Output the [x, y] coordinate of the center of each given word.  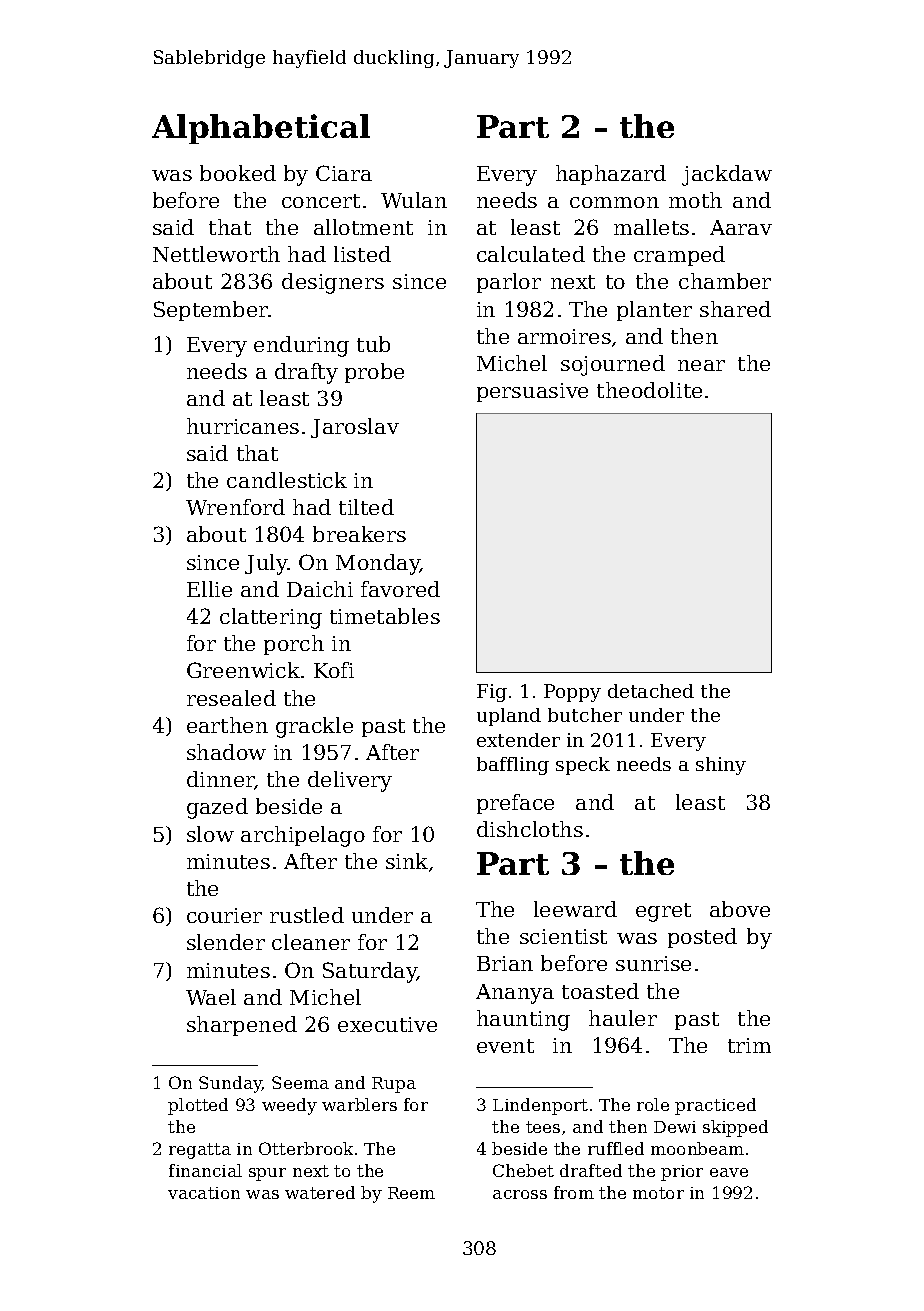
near [701, 365]
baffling [513, 766]
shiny [721, 766]
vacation [204, 1193]
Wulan [414, 200]
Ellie [209, 589]
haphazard [611, 175]
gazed [217, 808]
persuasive [532, 392]
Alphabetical [261, 129]
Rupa [394, 1085]
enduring [301, 346]
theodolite [649, 390]
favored [400, 589]
